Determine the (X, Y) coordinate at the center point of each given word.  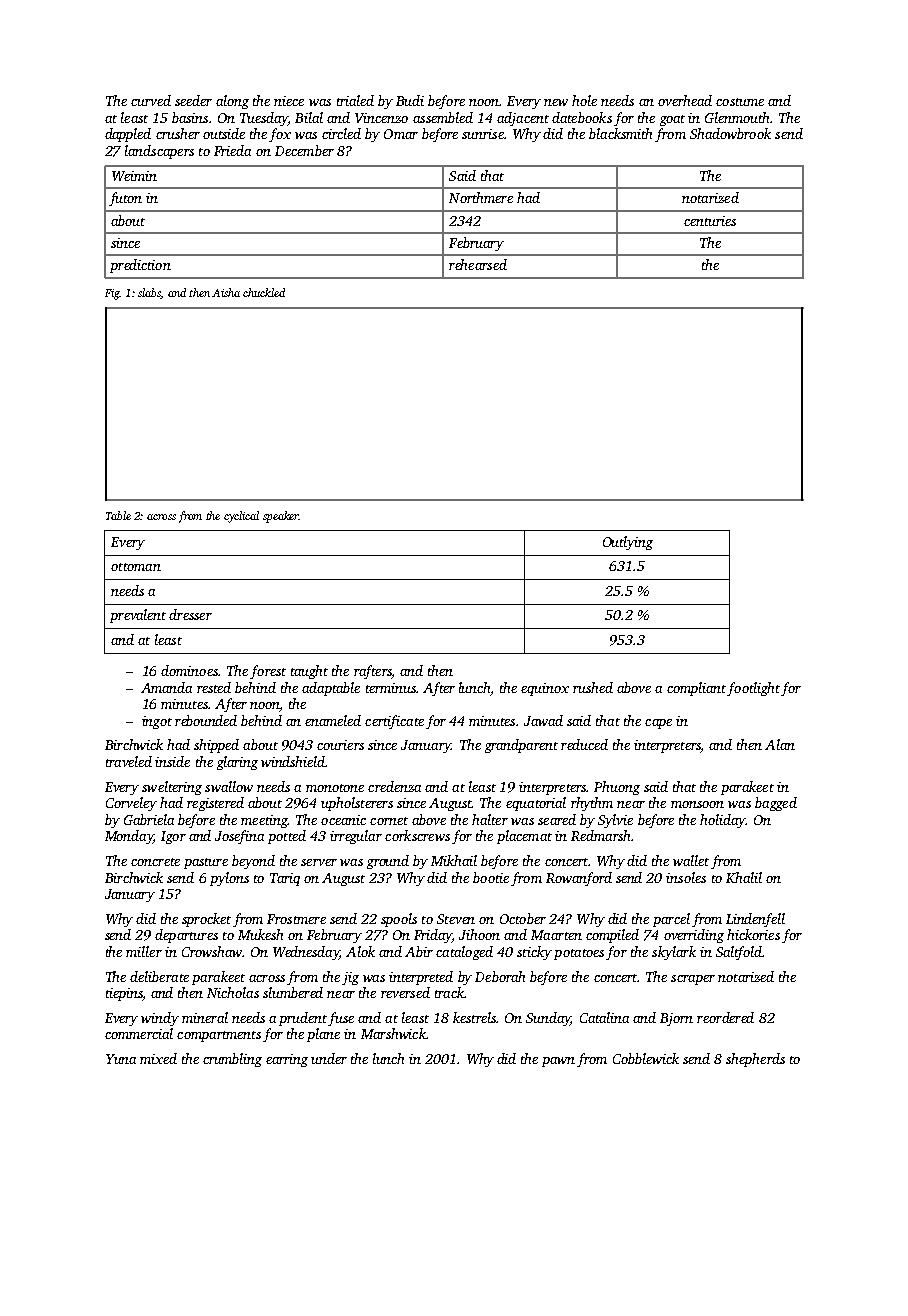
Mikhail (454, 860)
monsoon (697, 804)
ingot (157, 722)
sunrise (483, 134)
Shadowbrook (730, 133)
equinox (545, 689)
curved (151, 100)
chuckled (264, 292)
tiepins (124, 994)
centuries (710, 221)
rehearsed (478, 264)
